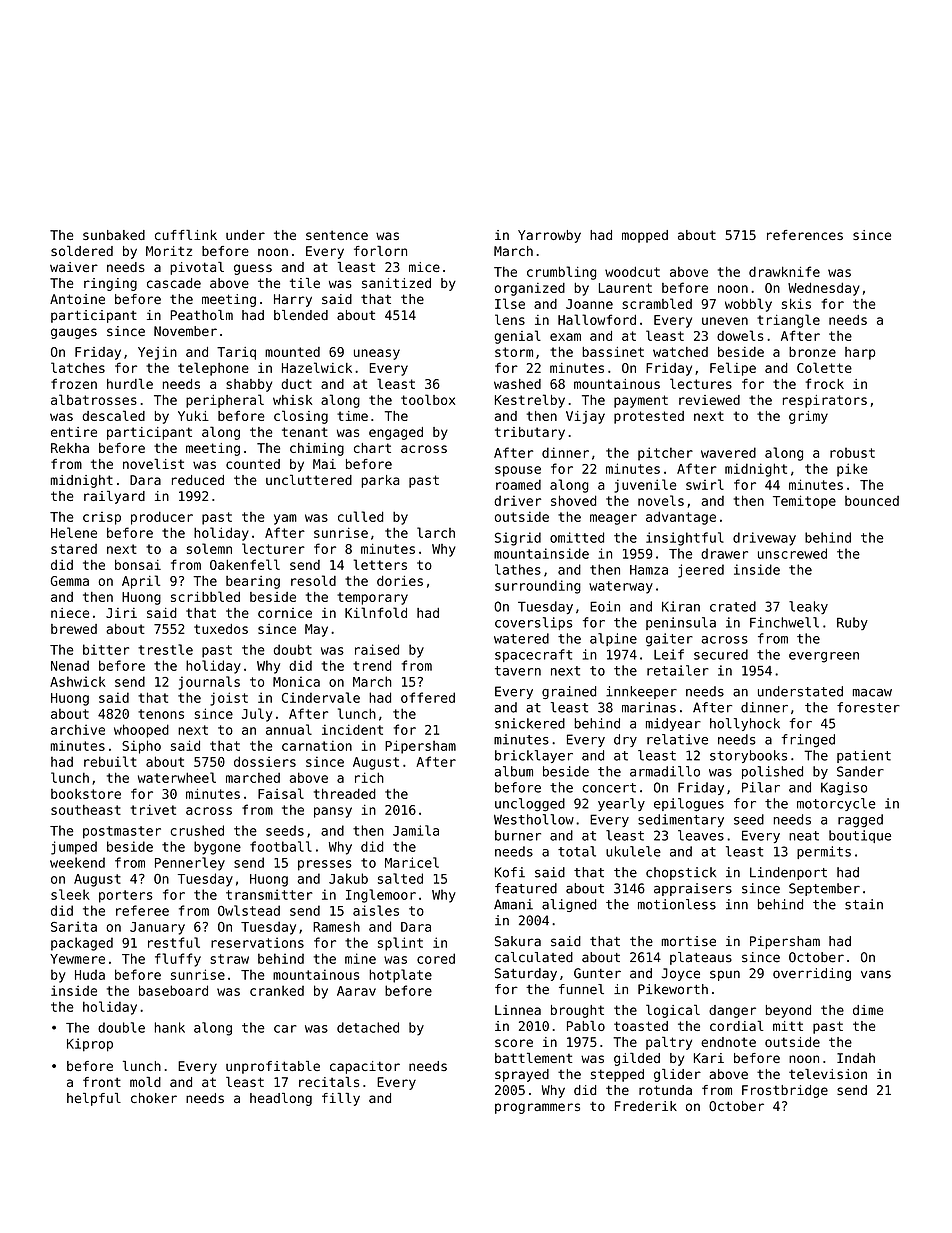 The width and height of the image is (952, 1233). Describe the element at coordinates (804, 502) in the image. I see `Temitope` at that location.
